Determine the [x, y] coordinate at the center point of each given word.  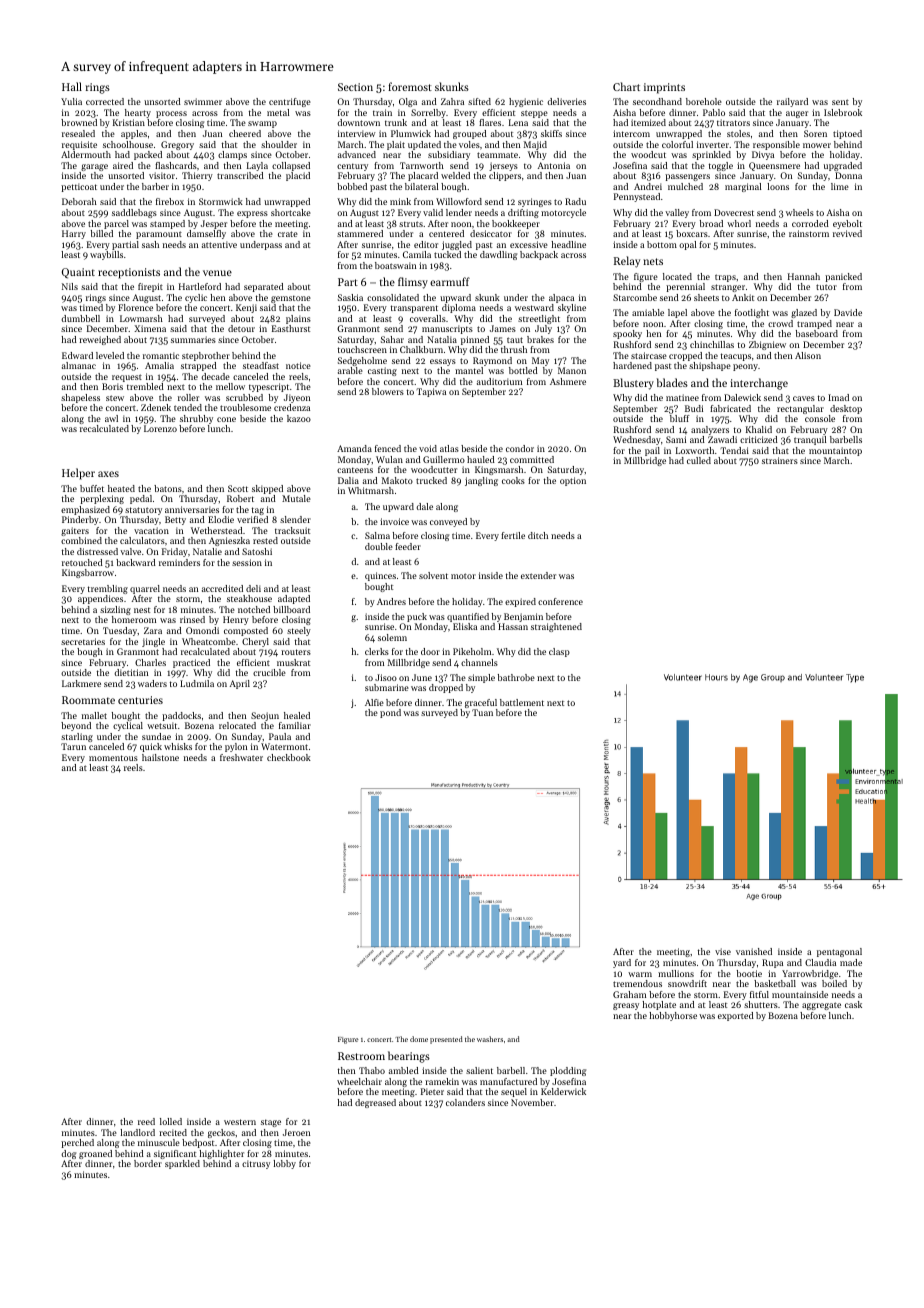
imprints [664, 88]
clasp [559, 652]
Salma [377, 535]
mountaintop [835, 451]
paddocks [181, 716]
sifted [479, 101]
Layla [257, 166]
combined [81, 540]
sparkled [182, 1164]
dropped [446, 688]
